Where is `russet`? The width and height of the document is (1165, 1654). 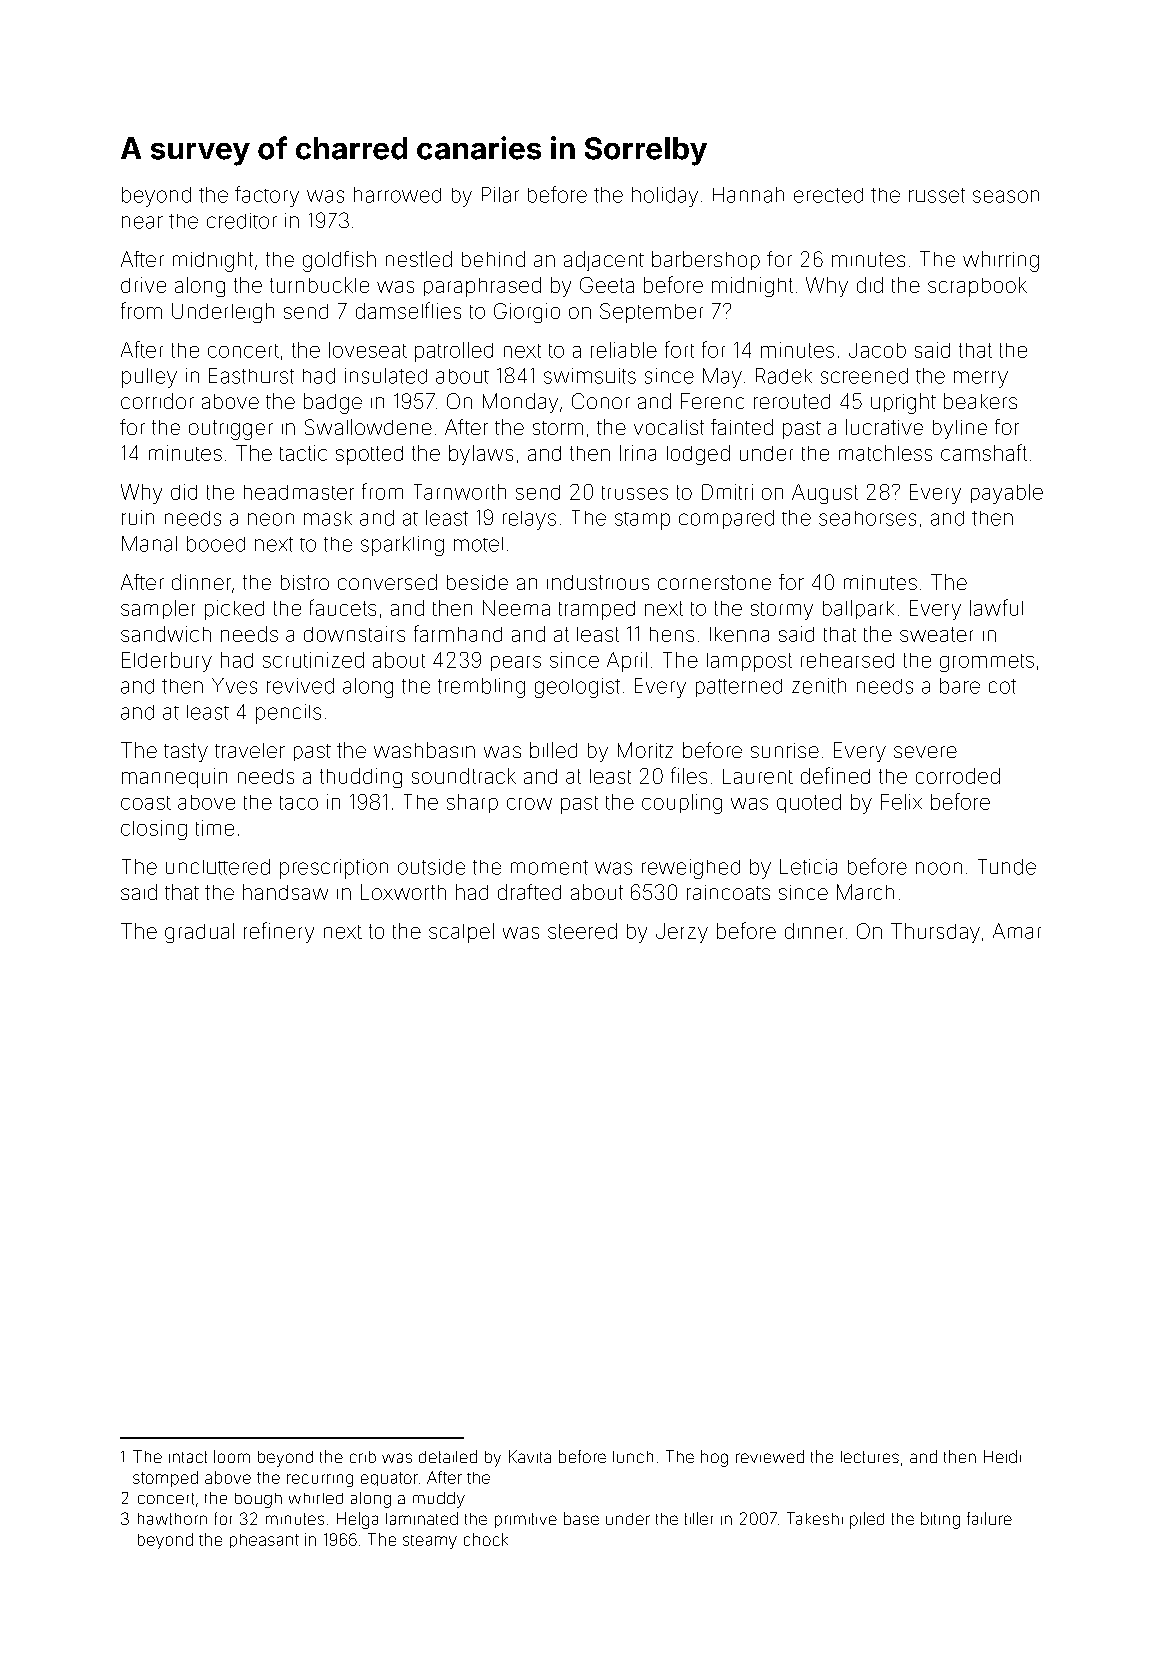
russet is located at coordinates (937, 195).
